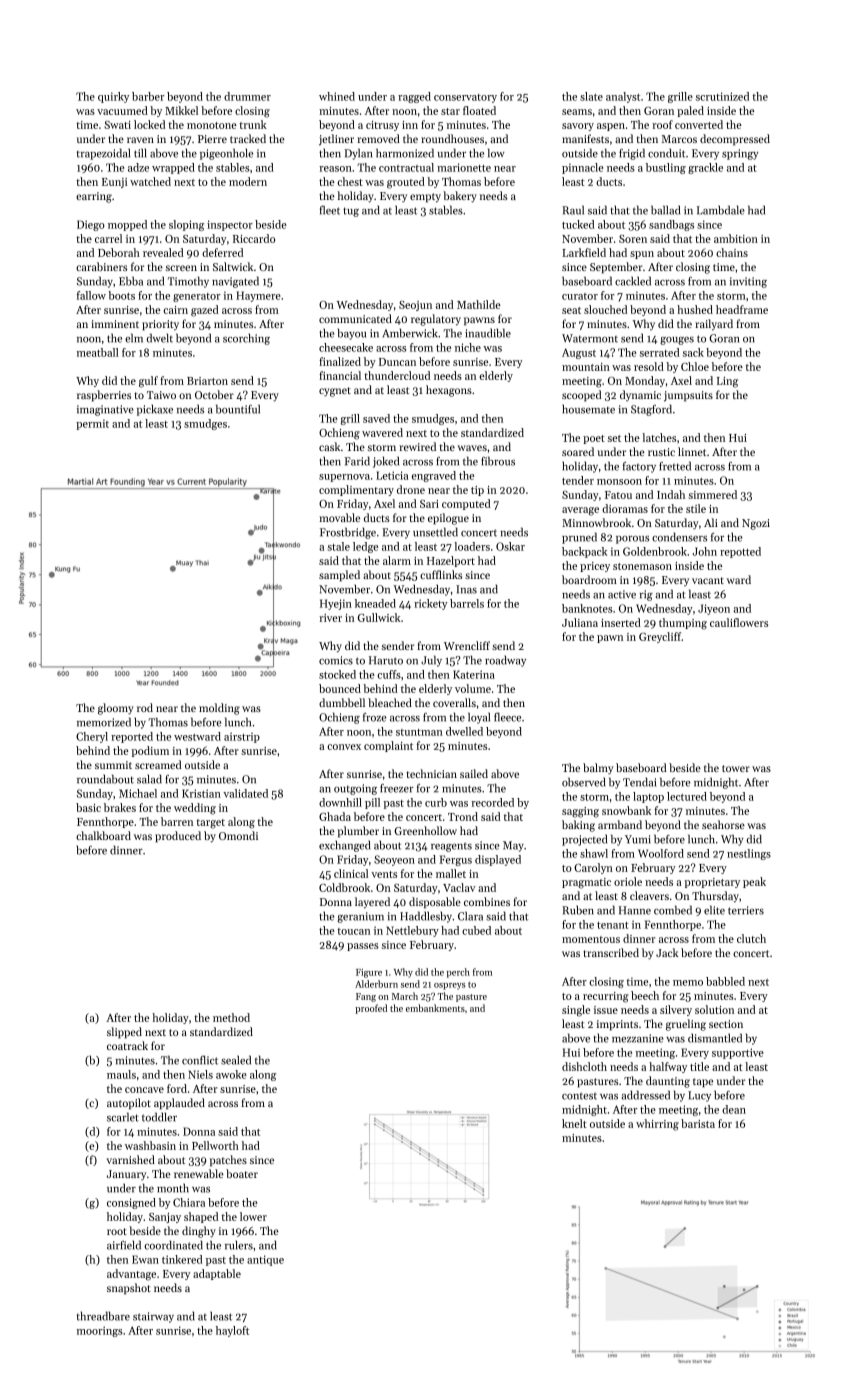 The height and width of the document is (1400, 849). What do you see at coordinates (186, 225) in the document?
I see `sloping` at bounding box center [186, 225].
